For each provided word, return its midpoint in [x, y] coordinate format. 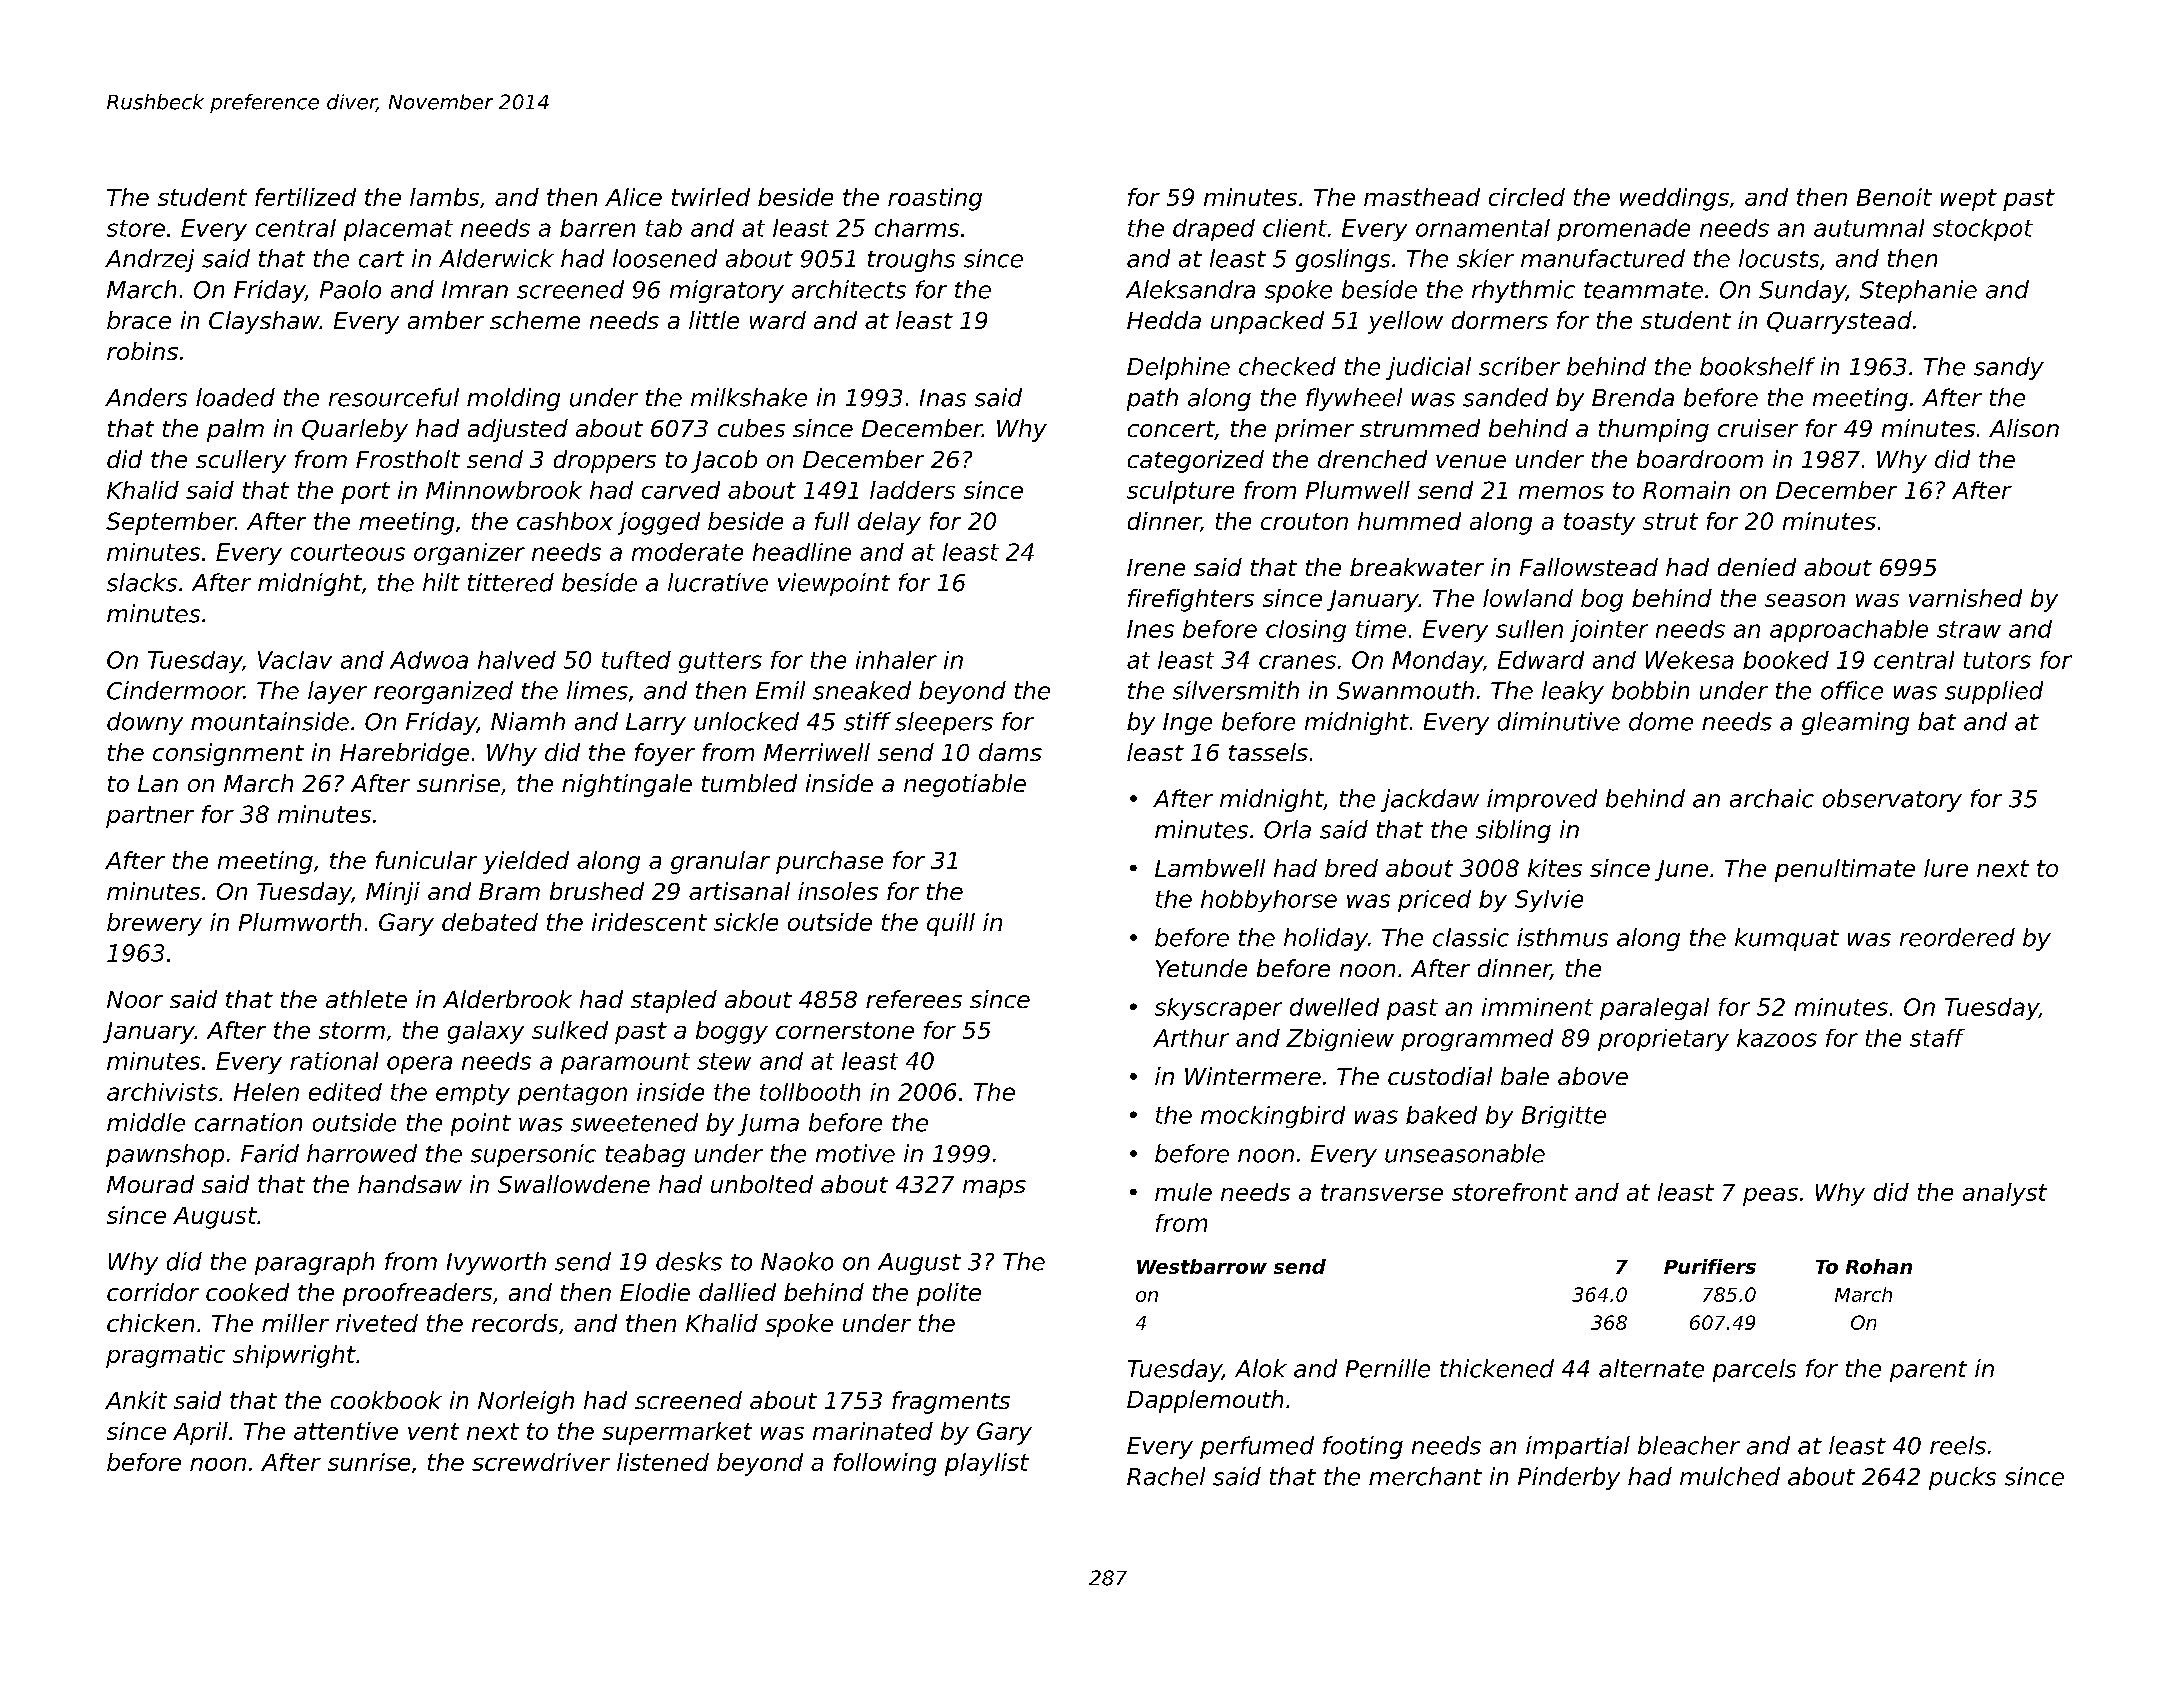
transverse [1382, 1192]
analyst [2005, 1194]
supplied [1994, 692]
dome [1661, 721]
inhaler [896, 660]
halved [517, 660]
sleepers [944, 723]
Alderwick [496, 258]
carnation [248, 1122]
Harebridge [404, 754]
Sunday [1802, 291]
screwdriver [541, 1462]
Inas [943, 398]
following [885, 1464]
